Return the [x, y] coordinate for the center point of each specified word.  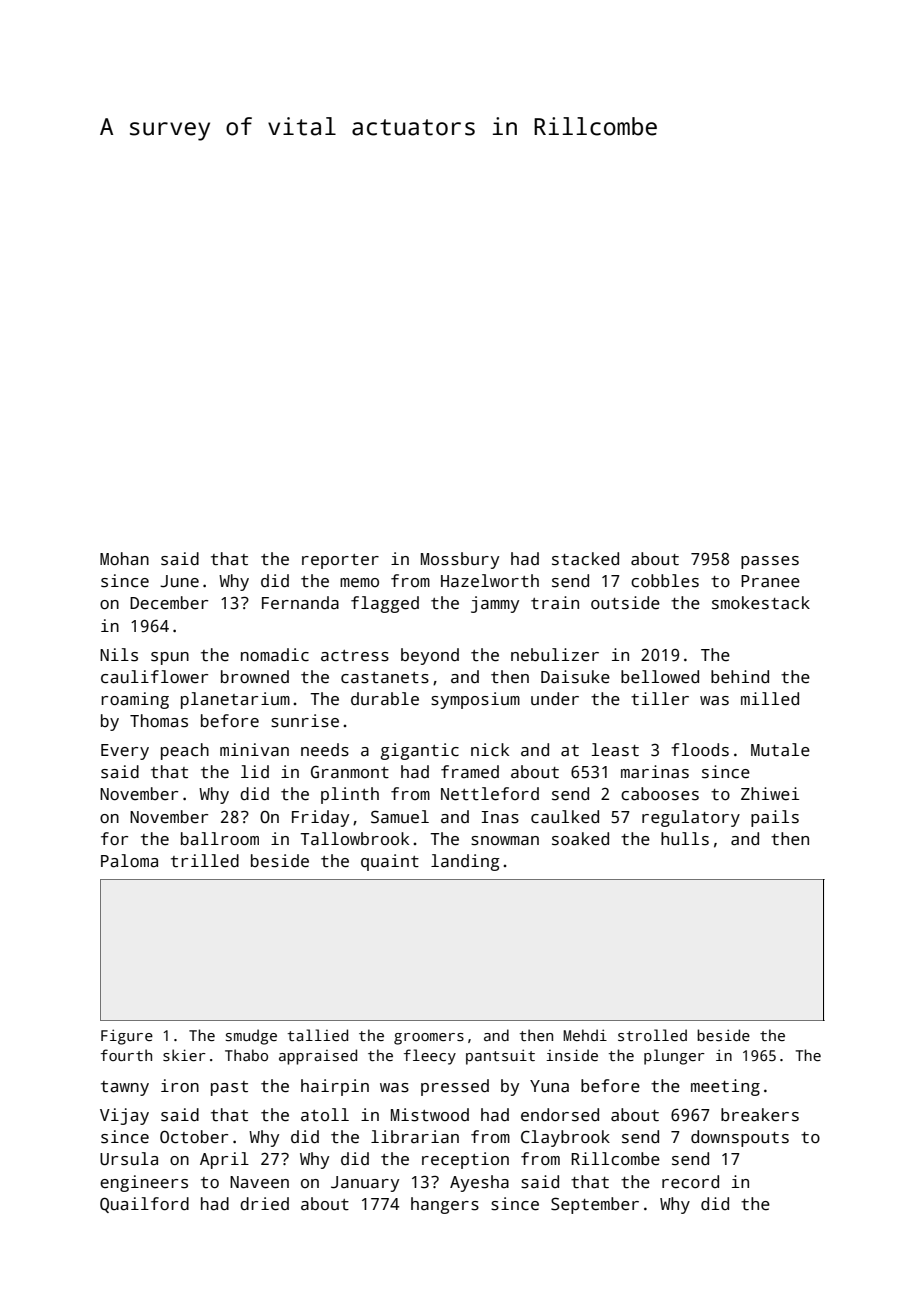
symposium [475, 700]
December [169, 603]
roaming [135, 700]
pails [775, 818]
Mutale [780, 750]
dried [264, 1204]
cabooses [660, 794]
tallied [318, 1035]
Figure [127, 1037]
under [555, 699]
